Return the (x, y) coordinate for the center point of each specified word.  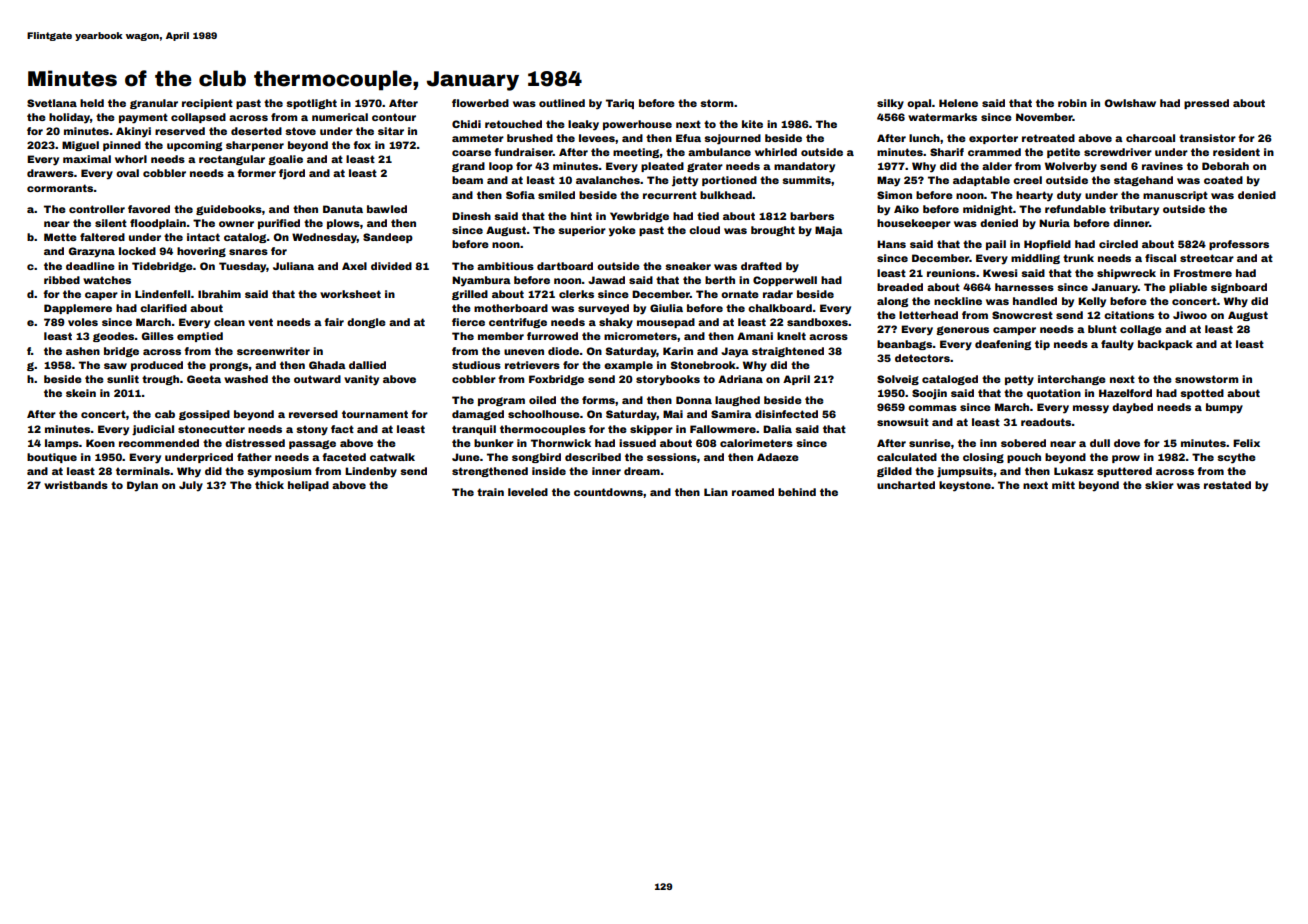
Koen (100, 443)
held (92, 103)
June (466, 457)
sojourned (732, 139)
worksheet (350, 294)
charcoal (1150, 138)
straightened (788, 352)
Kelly (1092, 302)
